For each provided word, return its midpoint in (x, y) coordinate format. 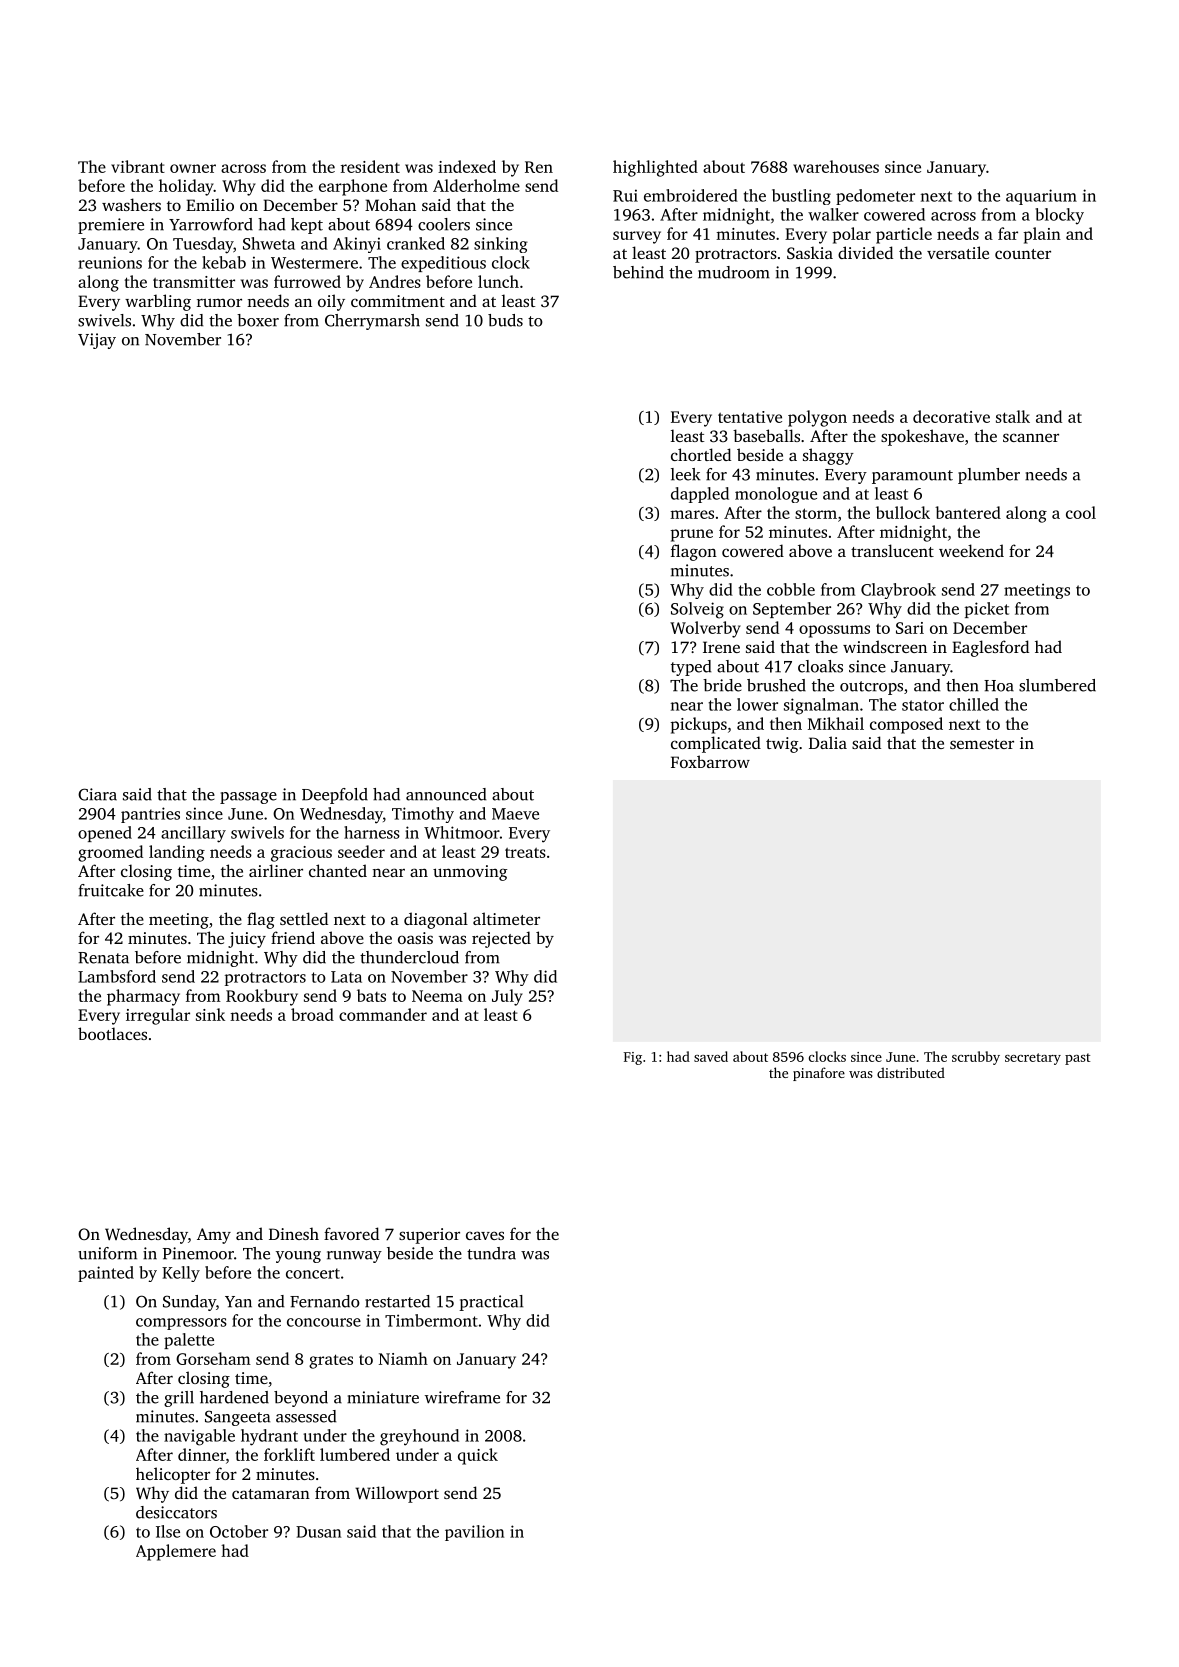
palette (189, 1341)
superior (429, 1236)
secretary (1033, 1059)
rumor (219, 302)
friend (293, 937)
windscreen (885, 646)
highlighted (655, 168)
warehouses (836, 166)
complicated (716, 744)
